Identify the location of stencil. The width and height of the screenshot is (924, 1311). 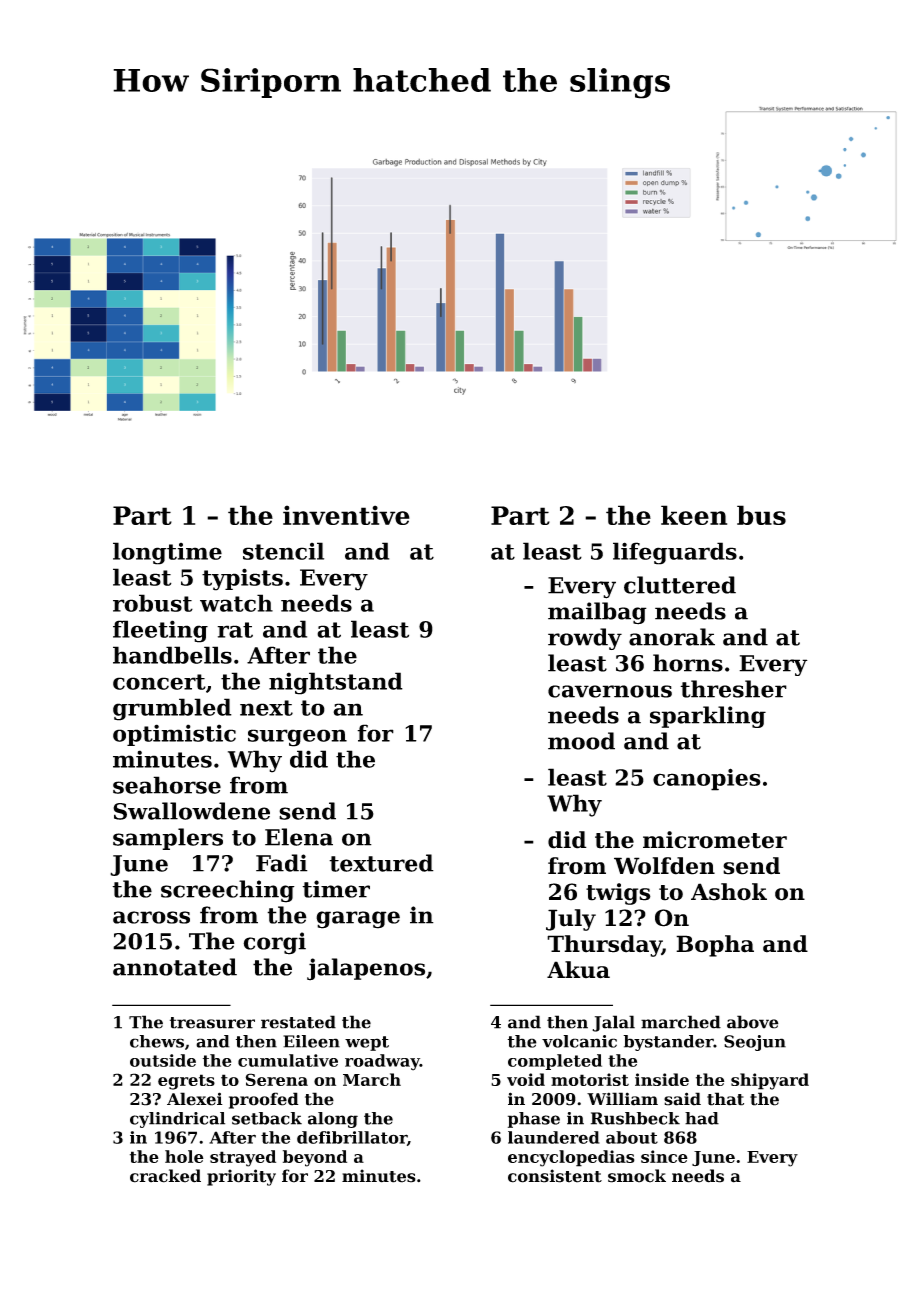
(283, 551).
